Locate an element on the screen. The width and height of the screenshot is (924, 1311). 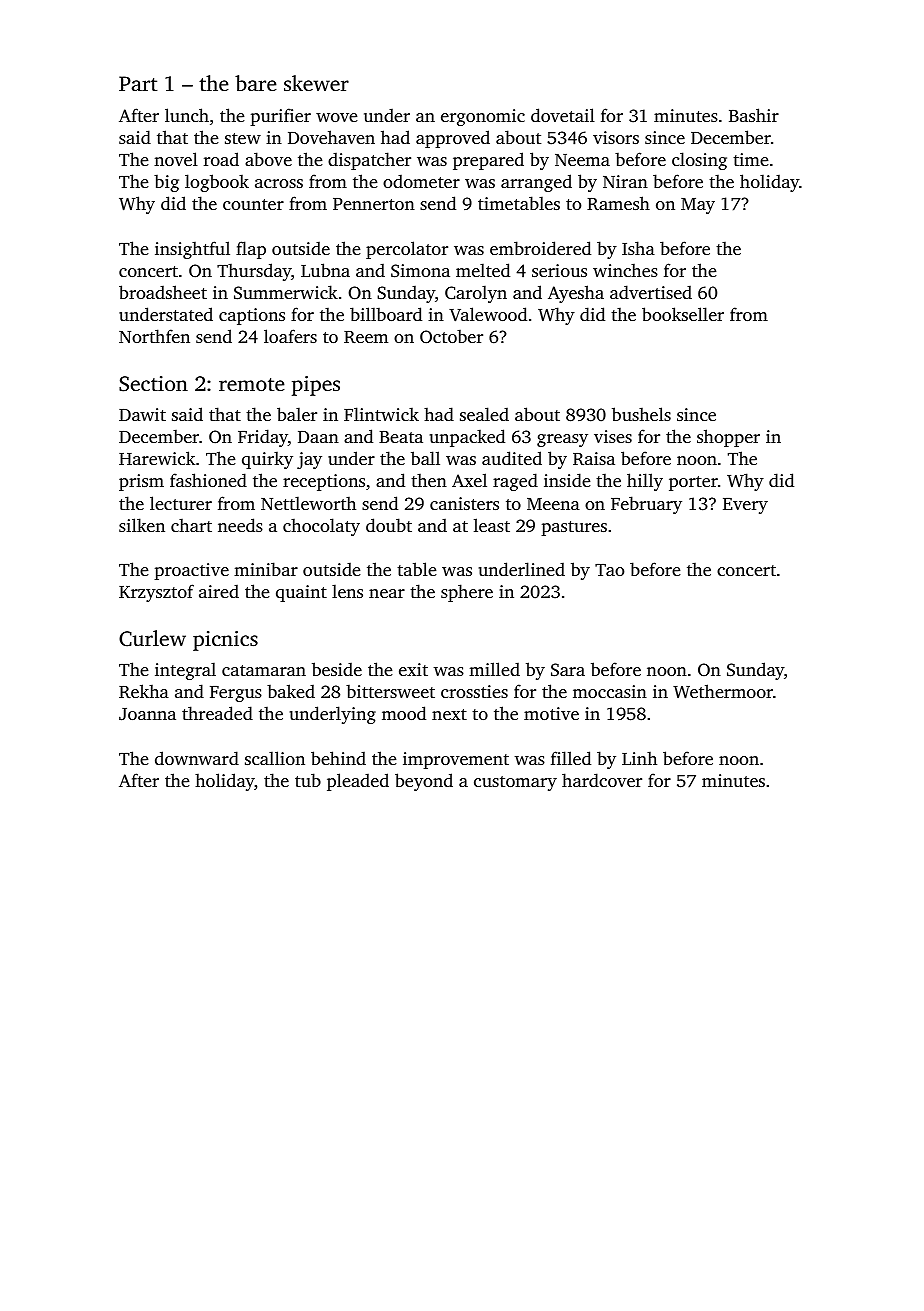
Friday is located at coordinates (263, 438).
